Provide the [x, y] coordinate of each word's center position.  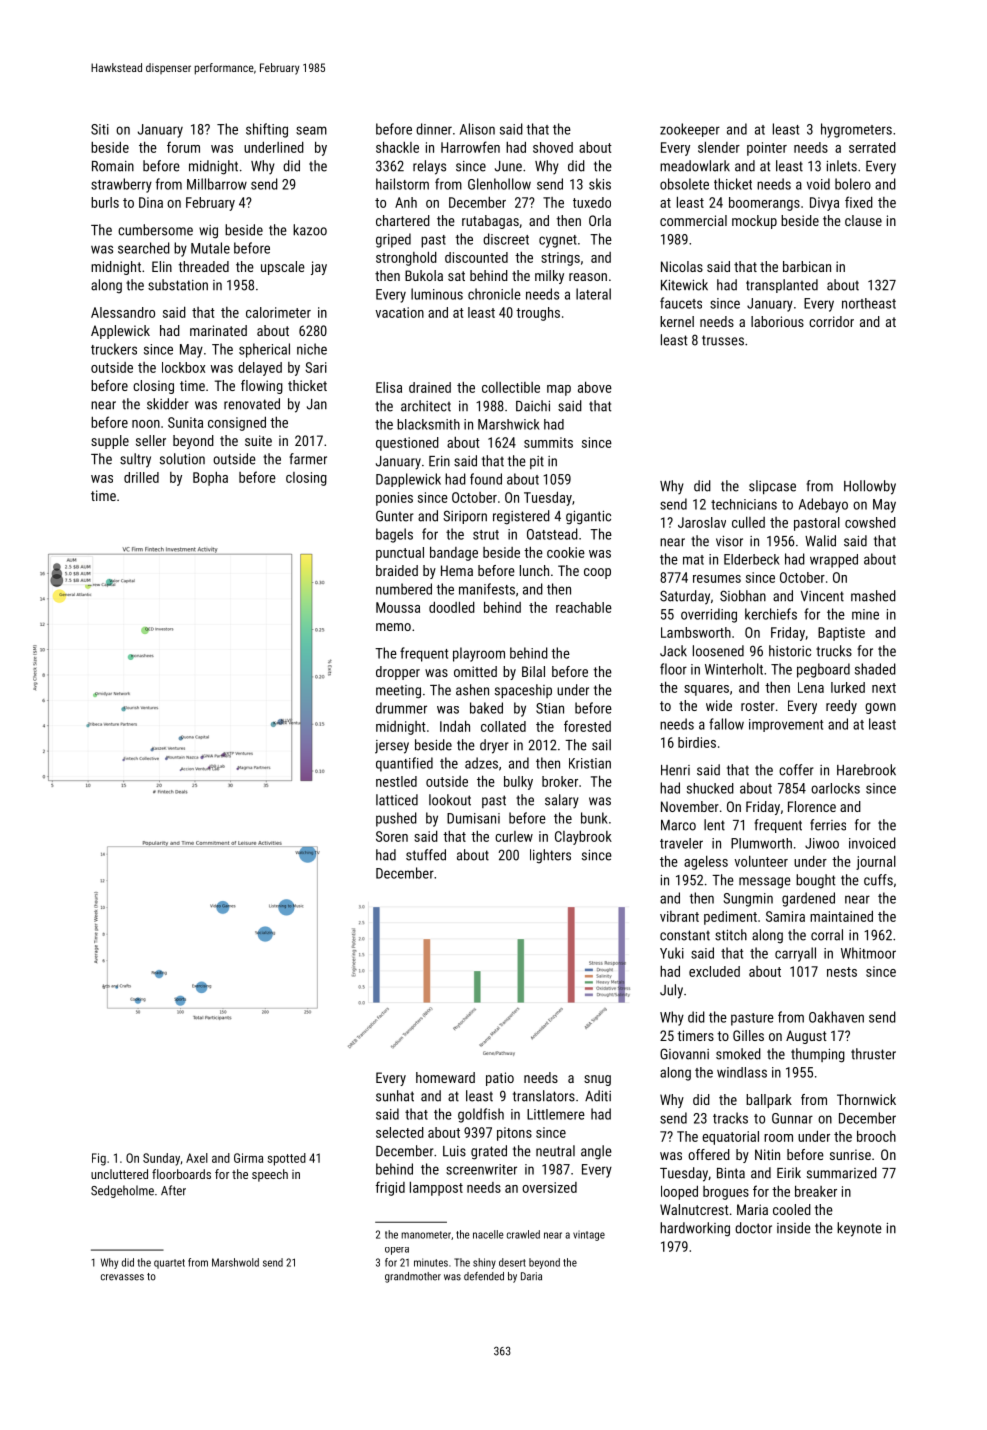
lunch [534, 570]
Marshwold [235, 1262]
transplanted [782, 286]
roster [758, 706]
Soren [392, 836]
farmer [308, 459]
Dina [151, 202]
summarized [842, 1173]
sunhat [395, 1096]
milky [549, 277]
